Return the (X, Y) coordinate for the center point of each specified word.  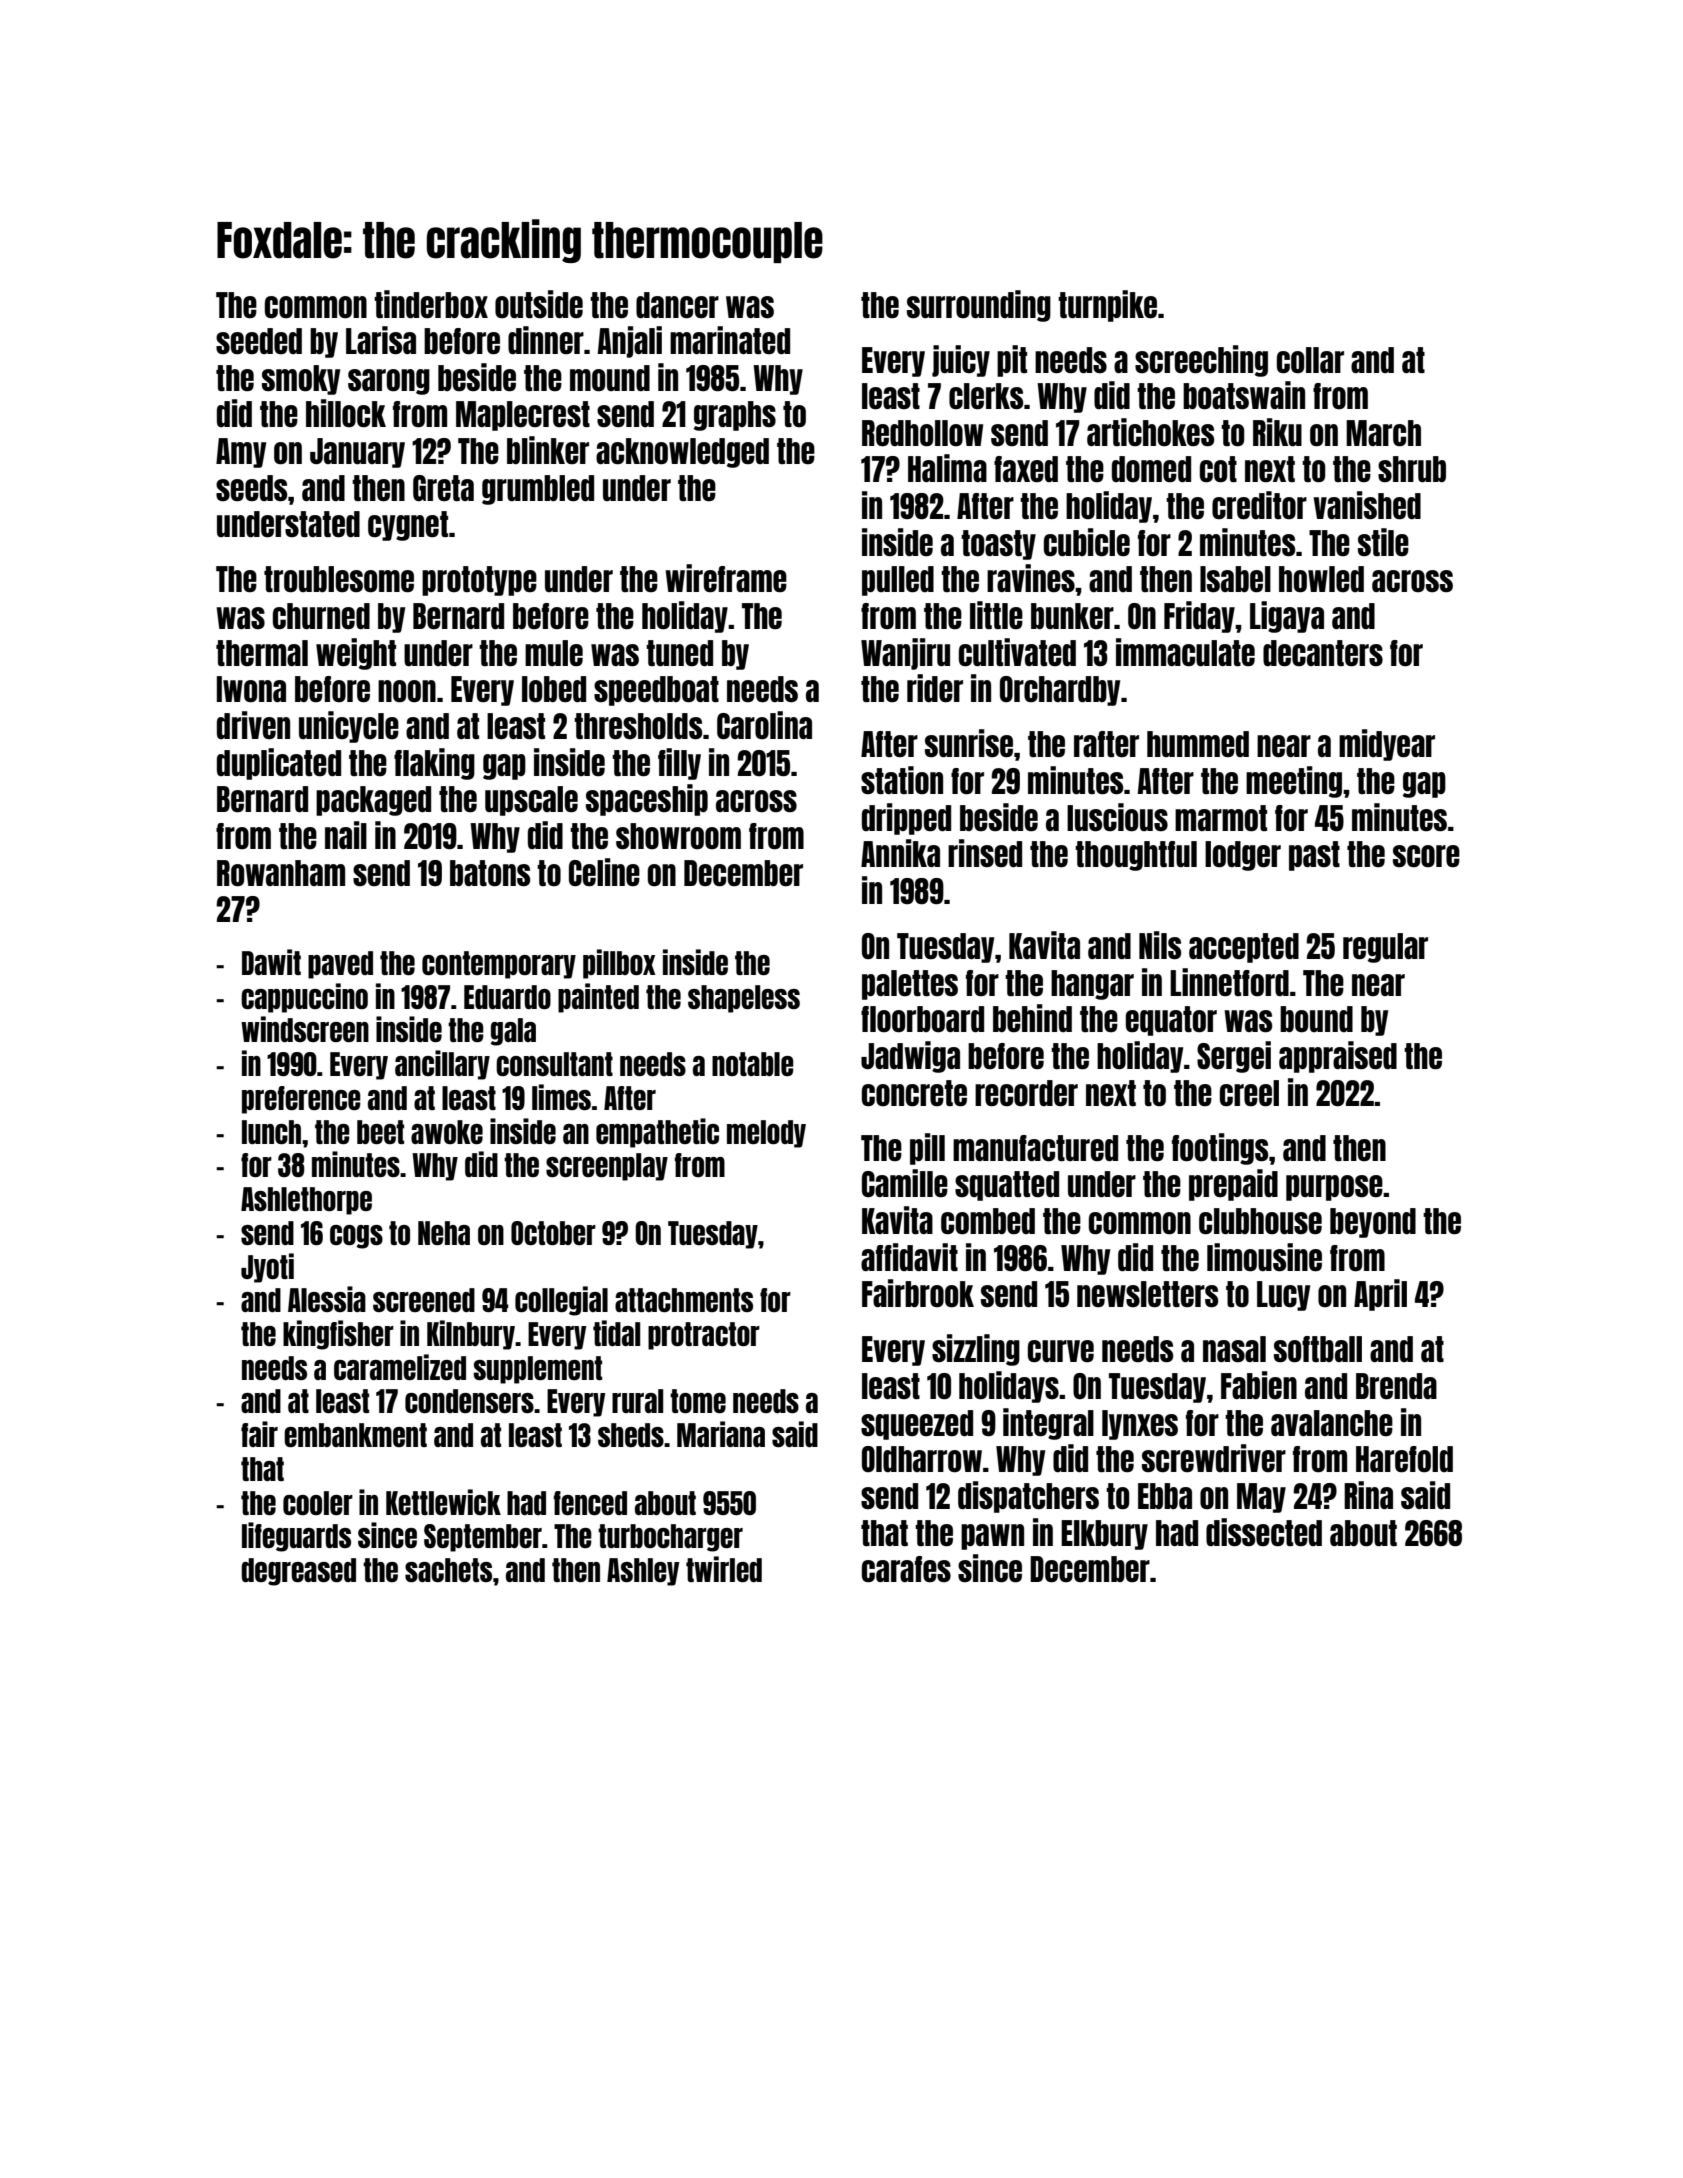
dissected (1264, 1532)
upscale (531, 801)
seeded (259, 341)
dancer (677, 305)
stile (1383, 542)
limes (561, 1097)
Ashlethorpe (306, 1201)
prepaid (1233, 1185)
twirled (724, 1569)
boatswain (1244, 395)
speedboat (656, 691)
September (483, 1538)
